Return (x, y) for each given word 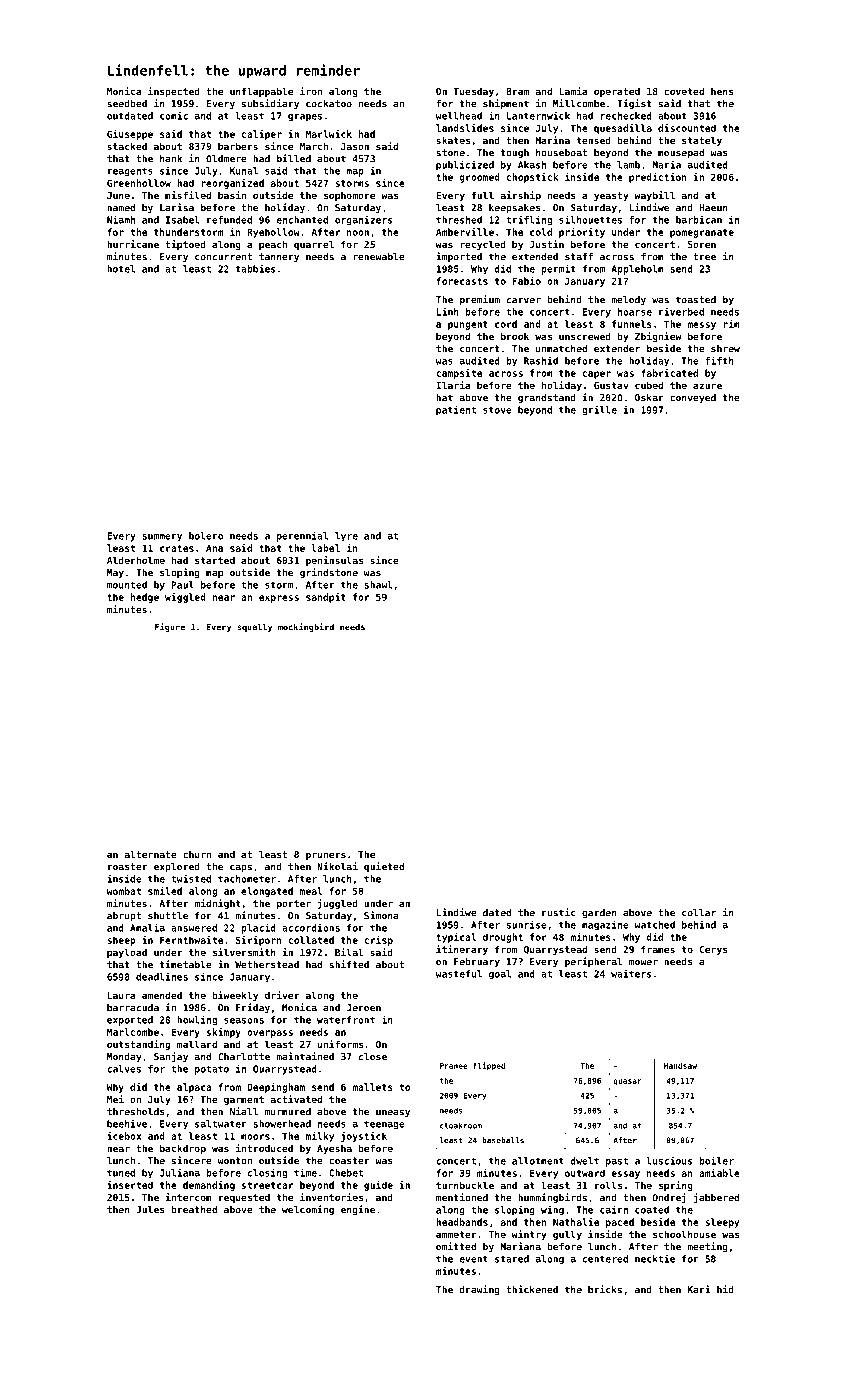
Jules (150, 1210)
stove (497, 410)
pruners (326, 856)
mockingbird (306, 627)
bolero (206, 536)
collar (699, 913)
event (473, 1259)
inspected (174, 92)
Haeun (713, 208)
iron (311, 91)
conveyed (693, 399)
